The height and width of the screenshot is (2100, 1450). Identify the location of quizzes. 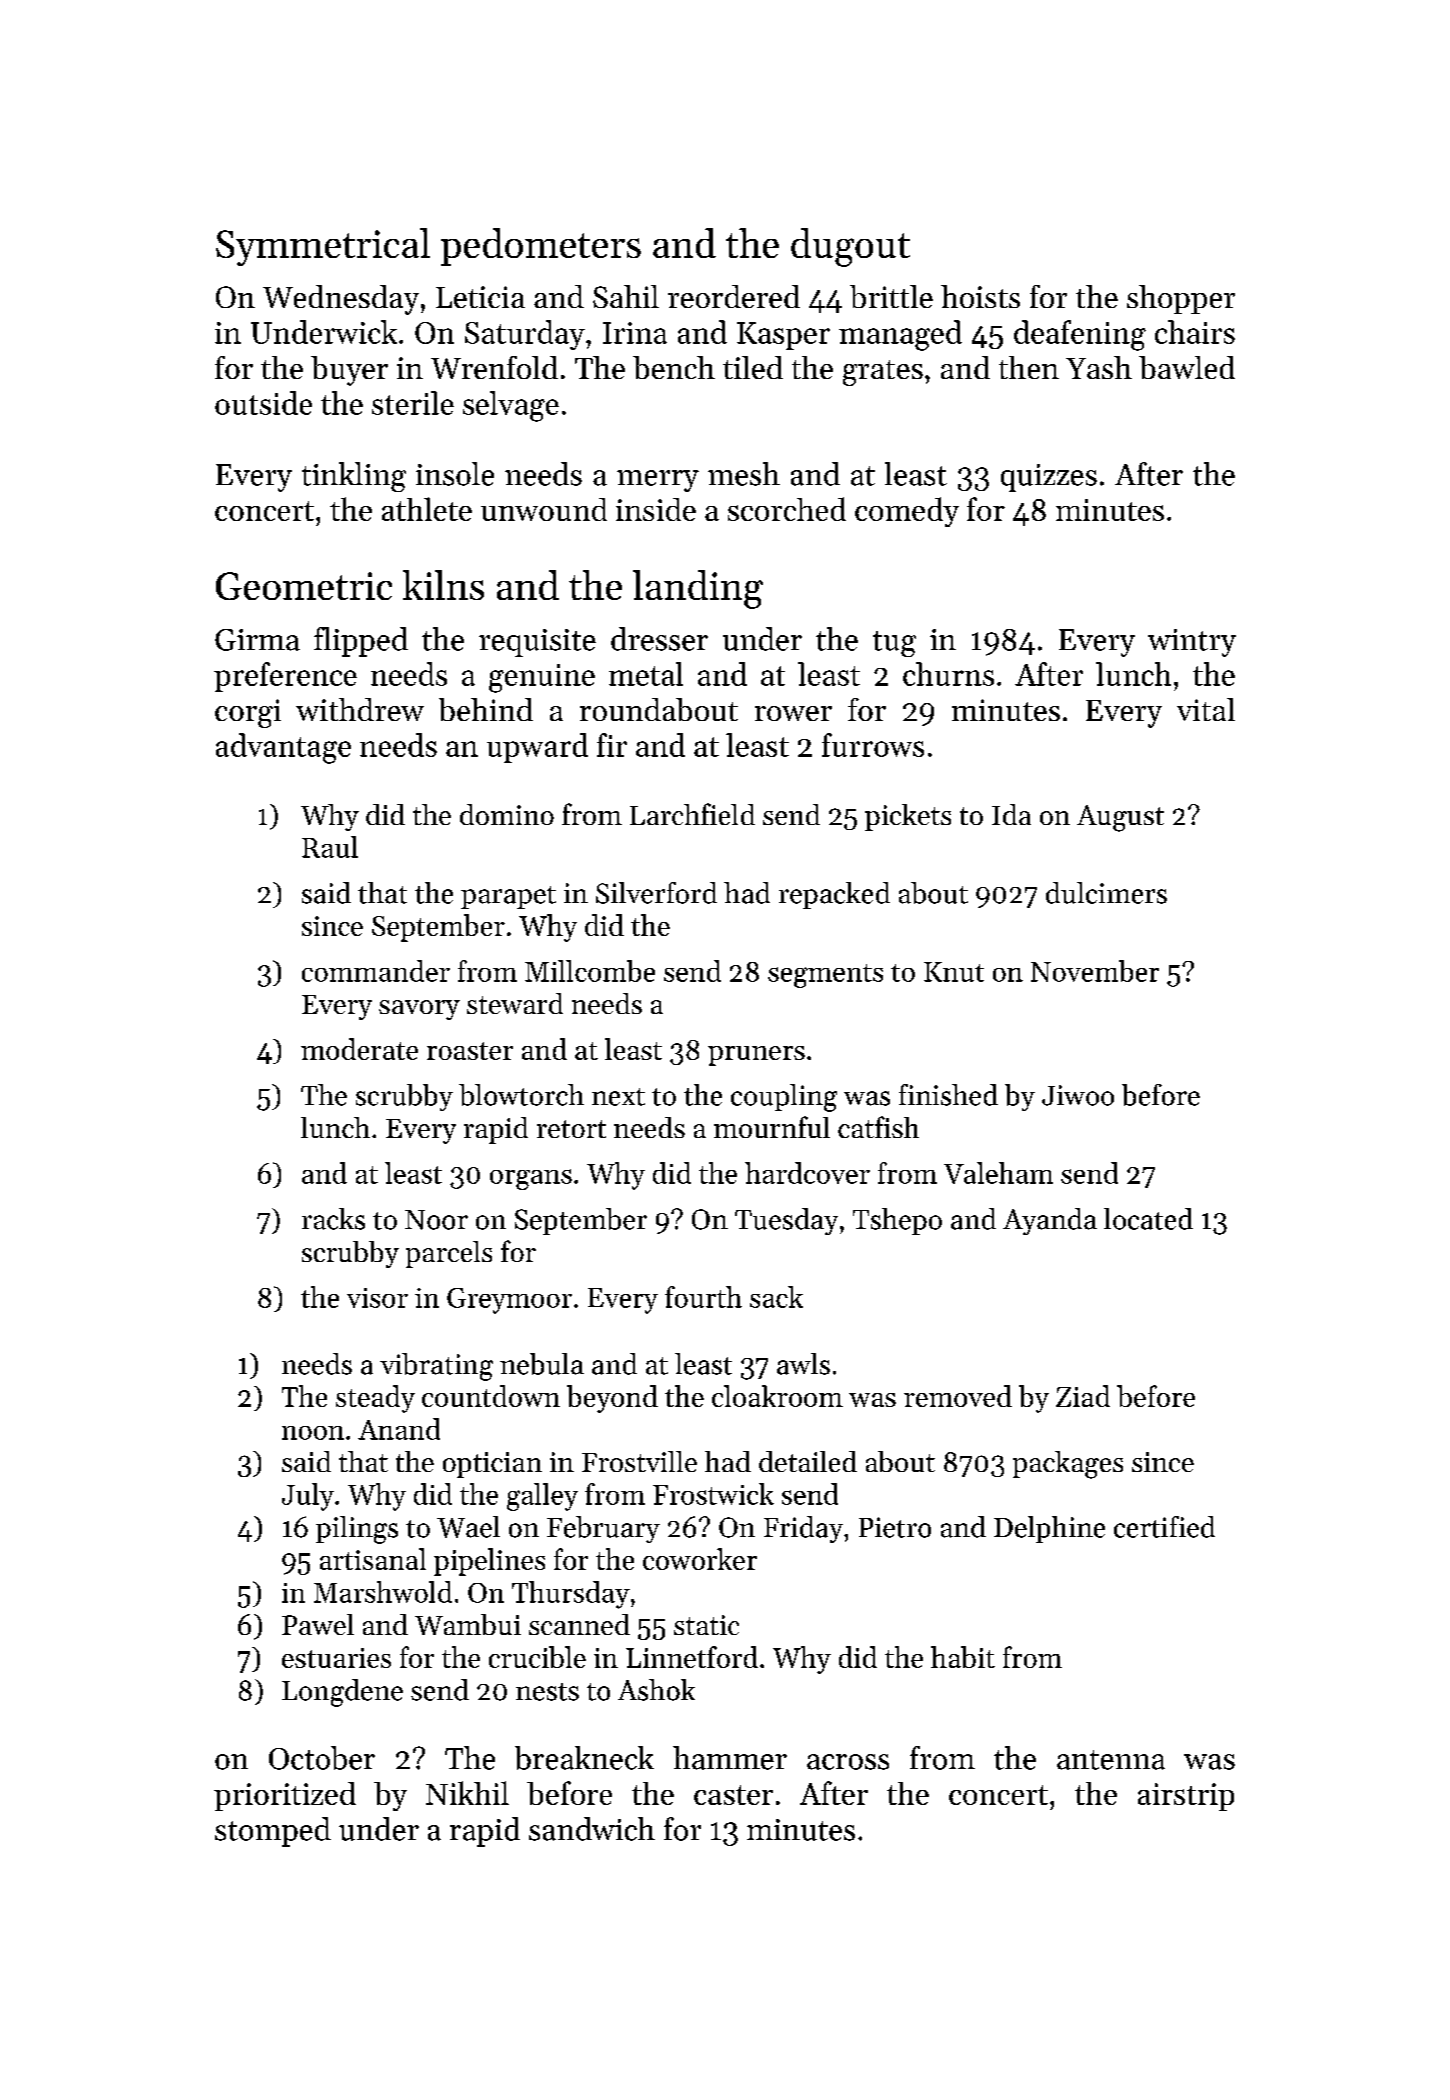
(1049, 478).
